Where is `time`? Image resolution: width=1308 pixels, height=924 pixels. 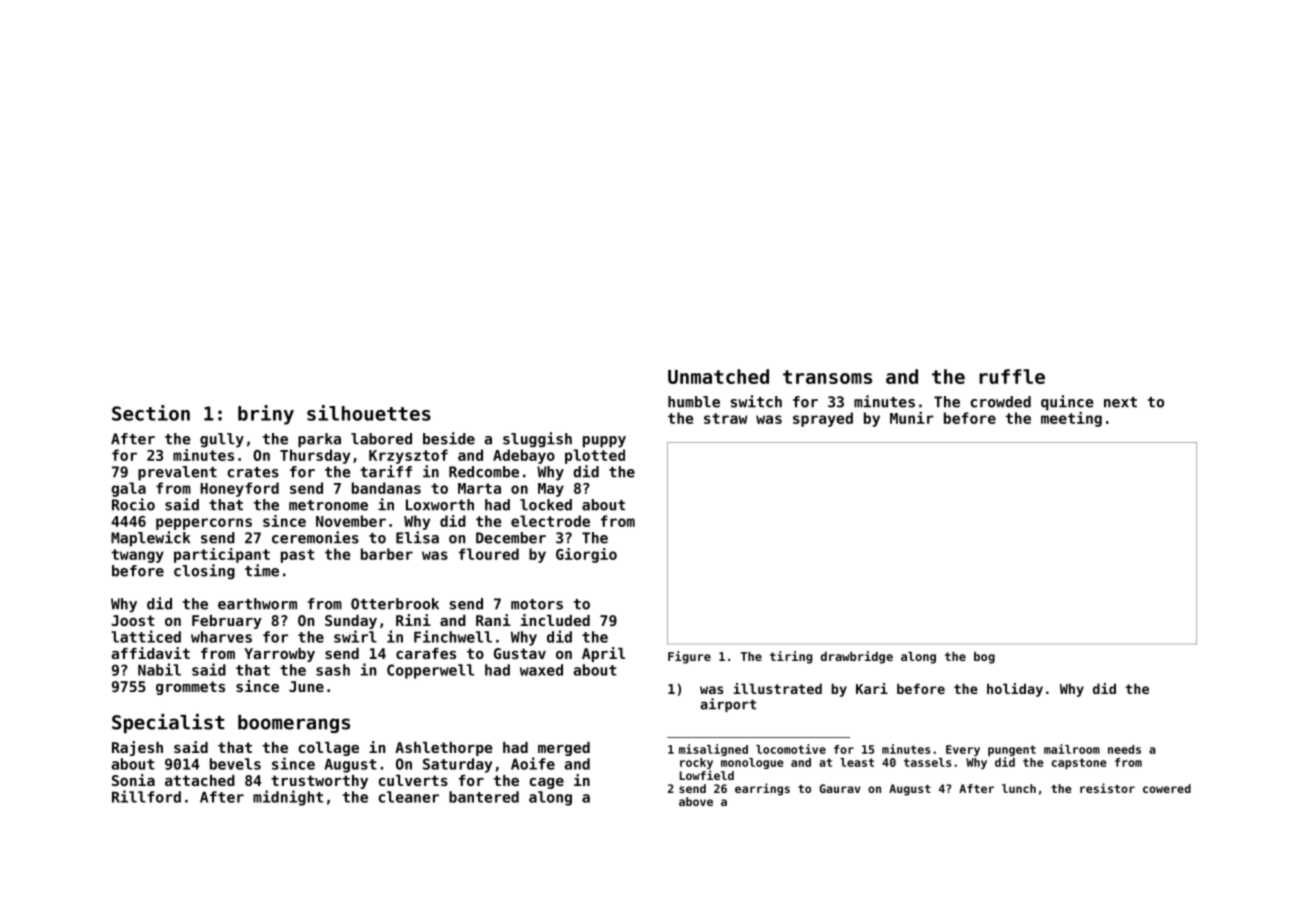 time is located at coordinates (262, 570).
